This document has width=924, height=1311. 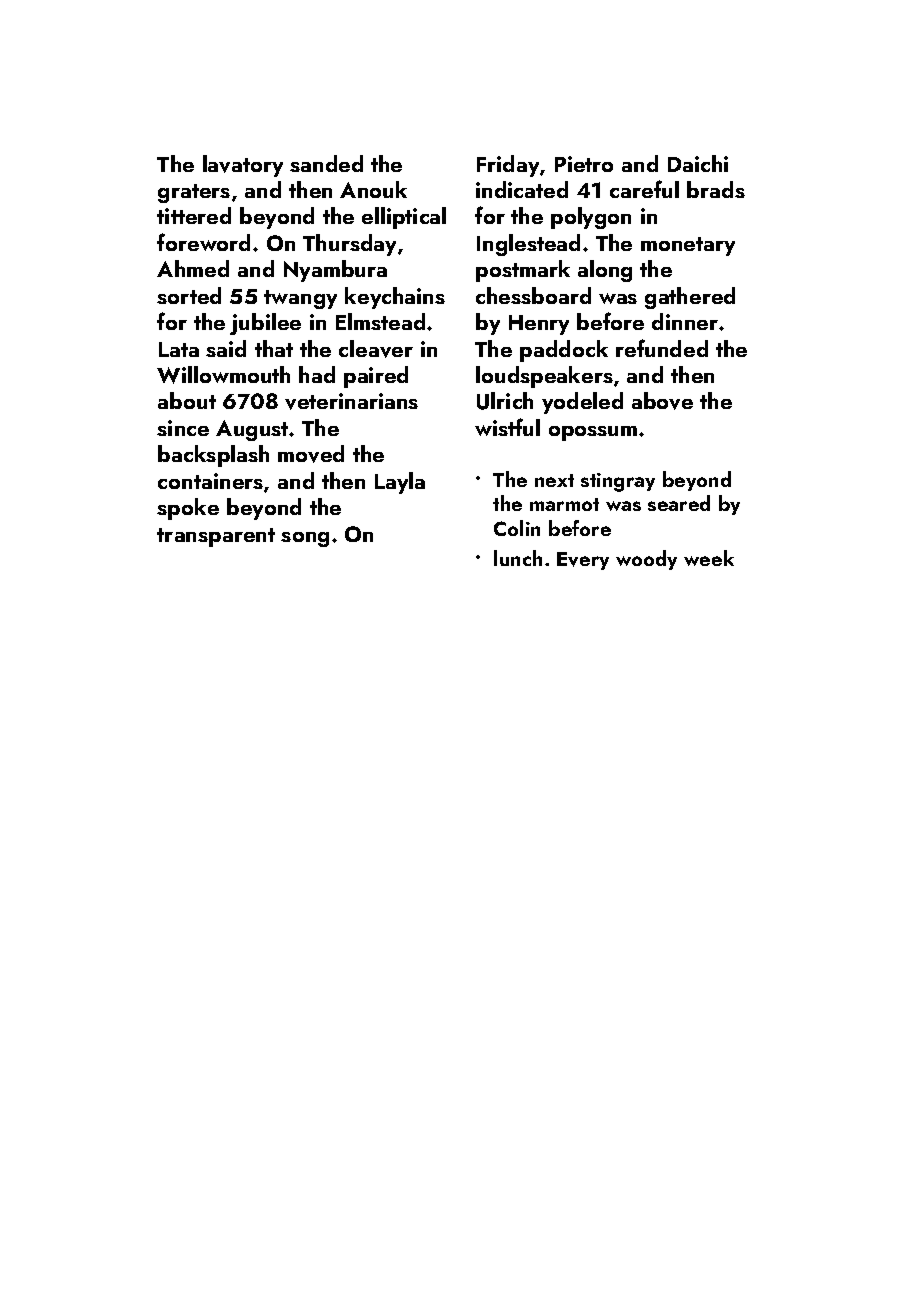 I want to click on backsplash, so click(x=213, y=456).
